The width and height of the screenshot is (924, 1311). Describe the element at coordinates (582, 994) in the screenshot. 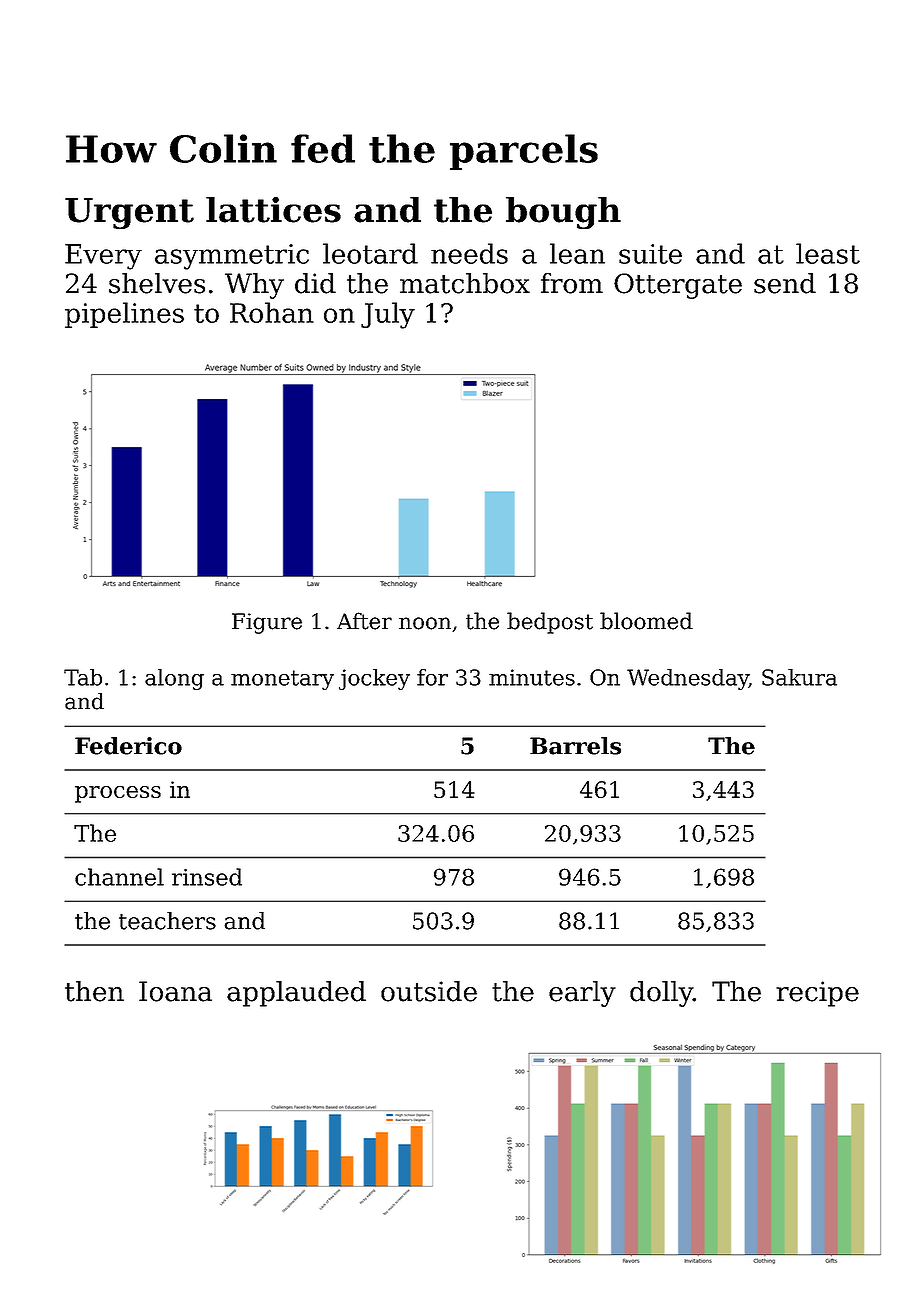

I see `early` at that location.
